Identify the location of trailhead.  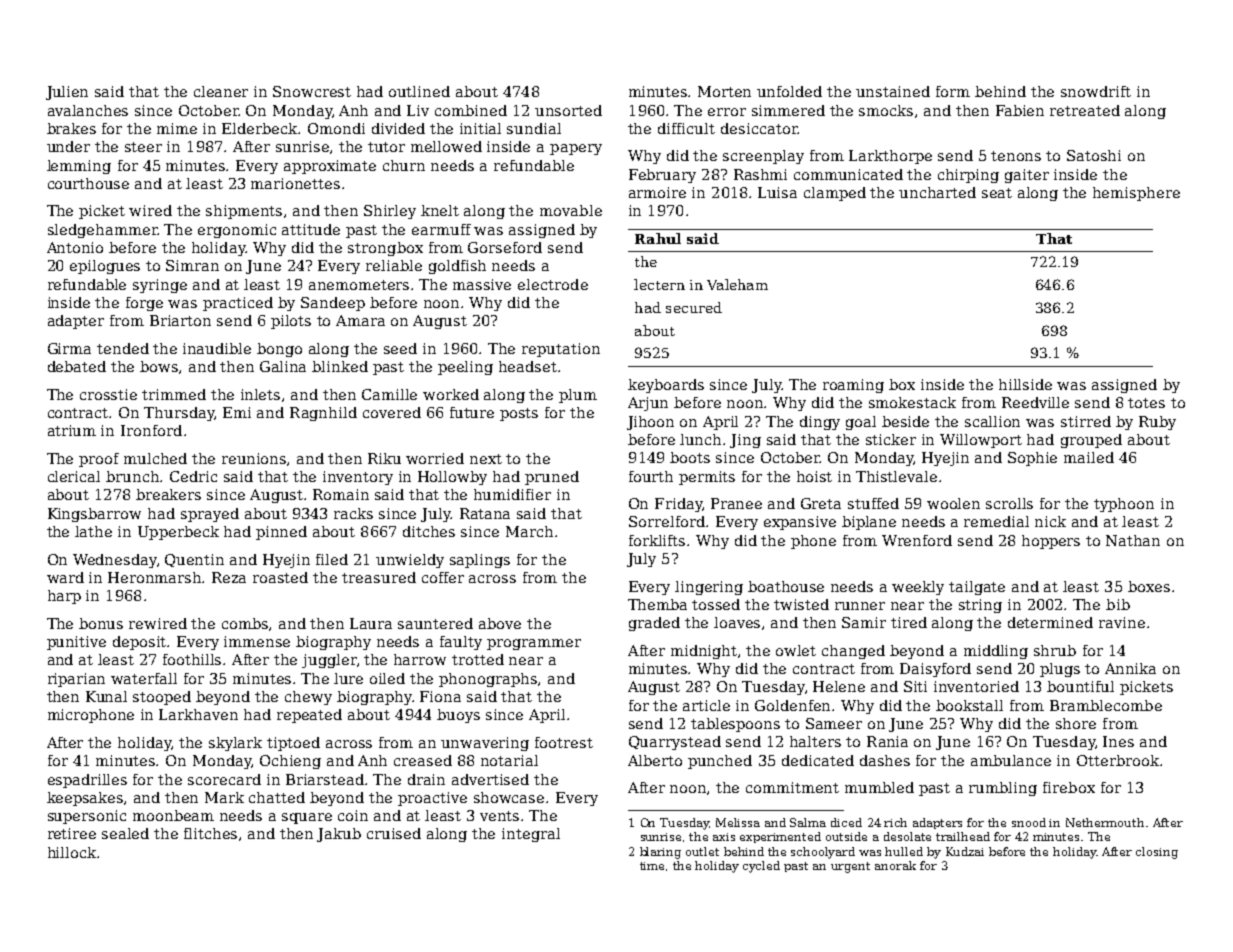
(963, 836).
